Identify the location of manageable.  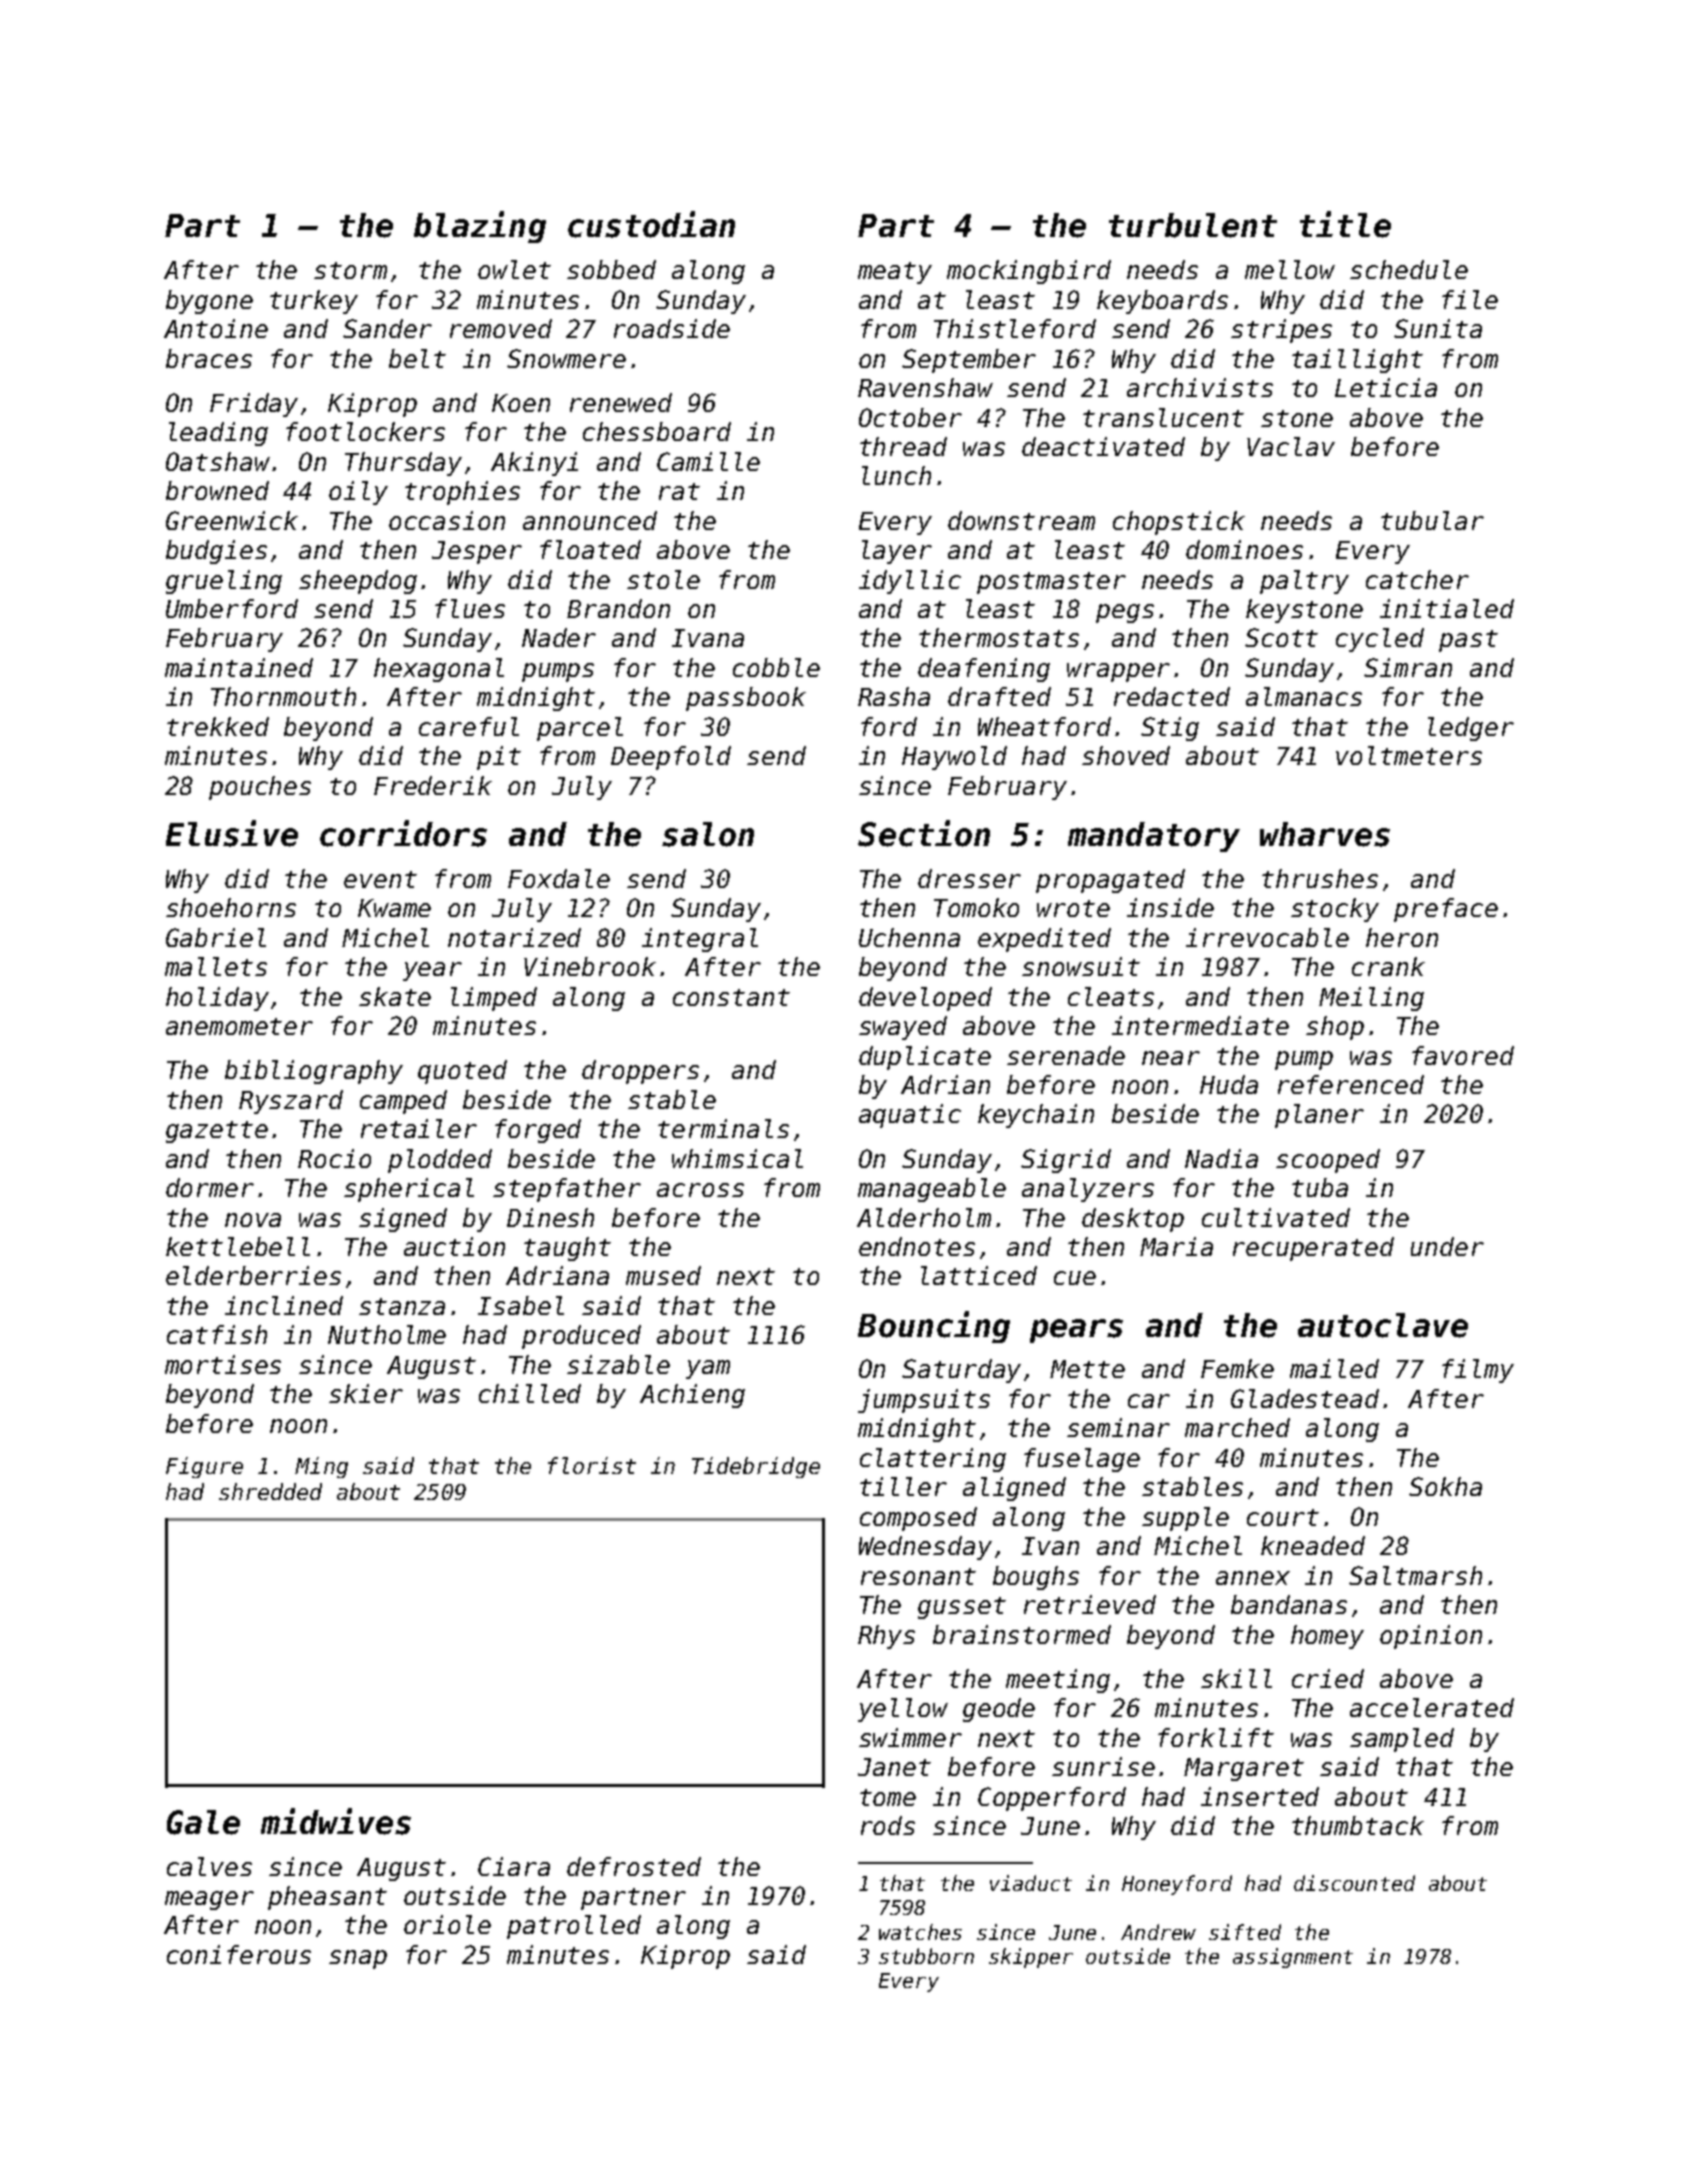
(932, 1190).
